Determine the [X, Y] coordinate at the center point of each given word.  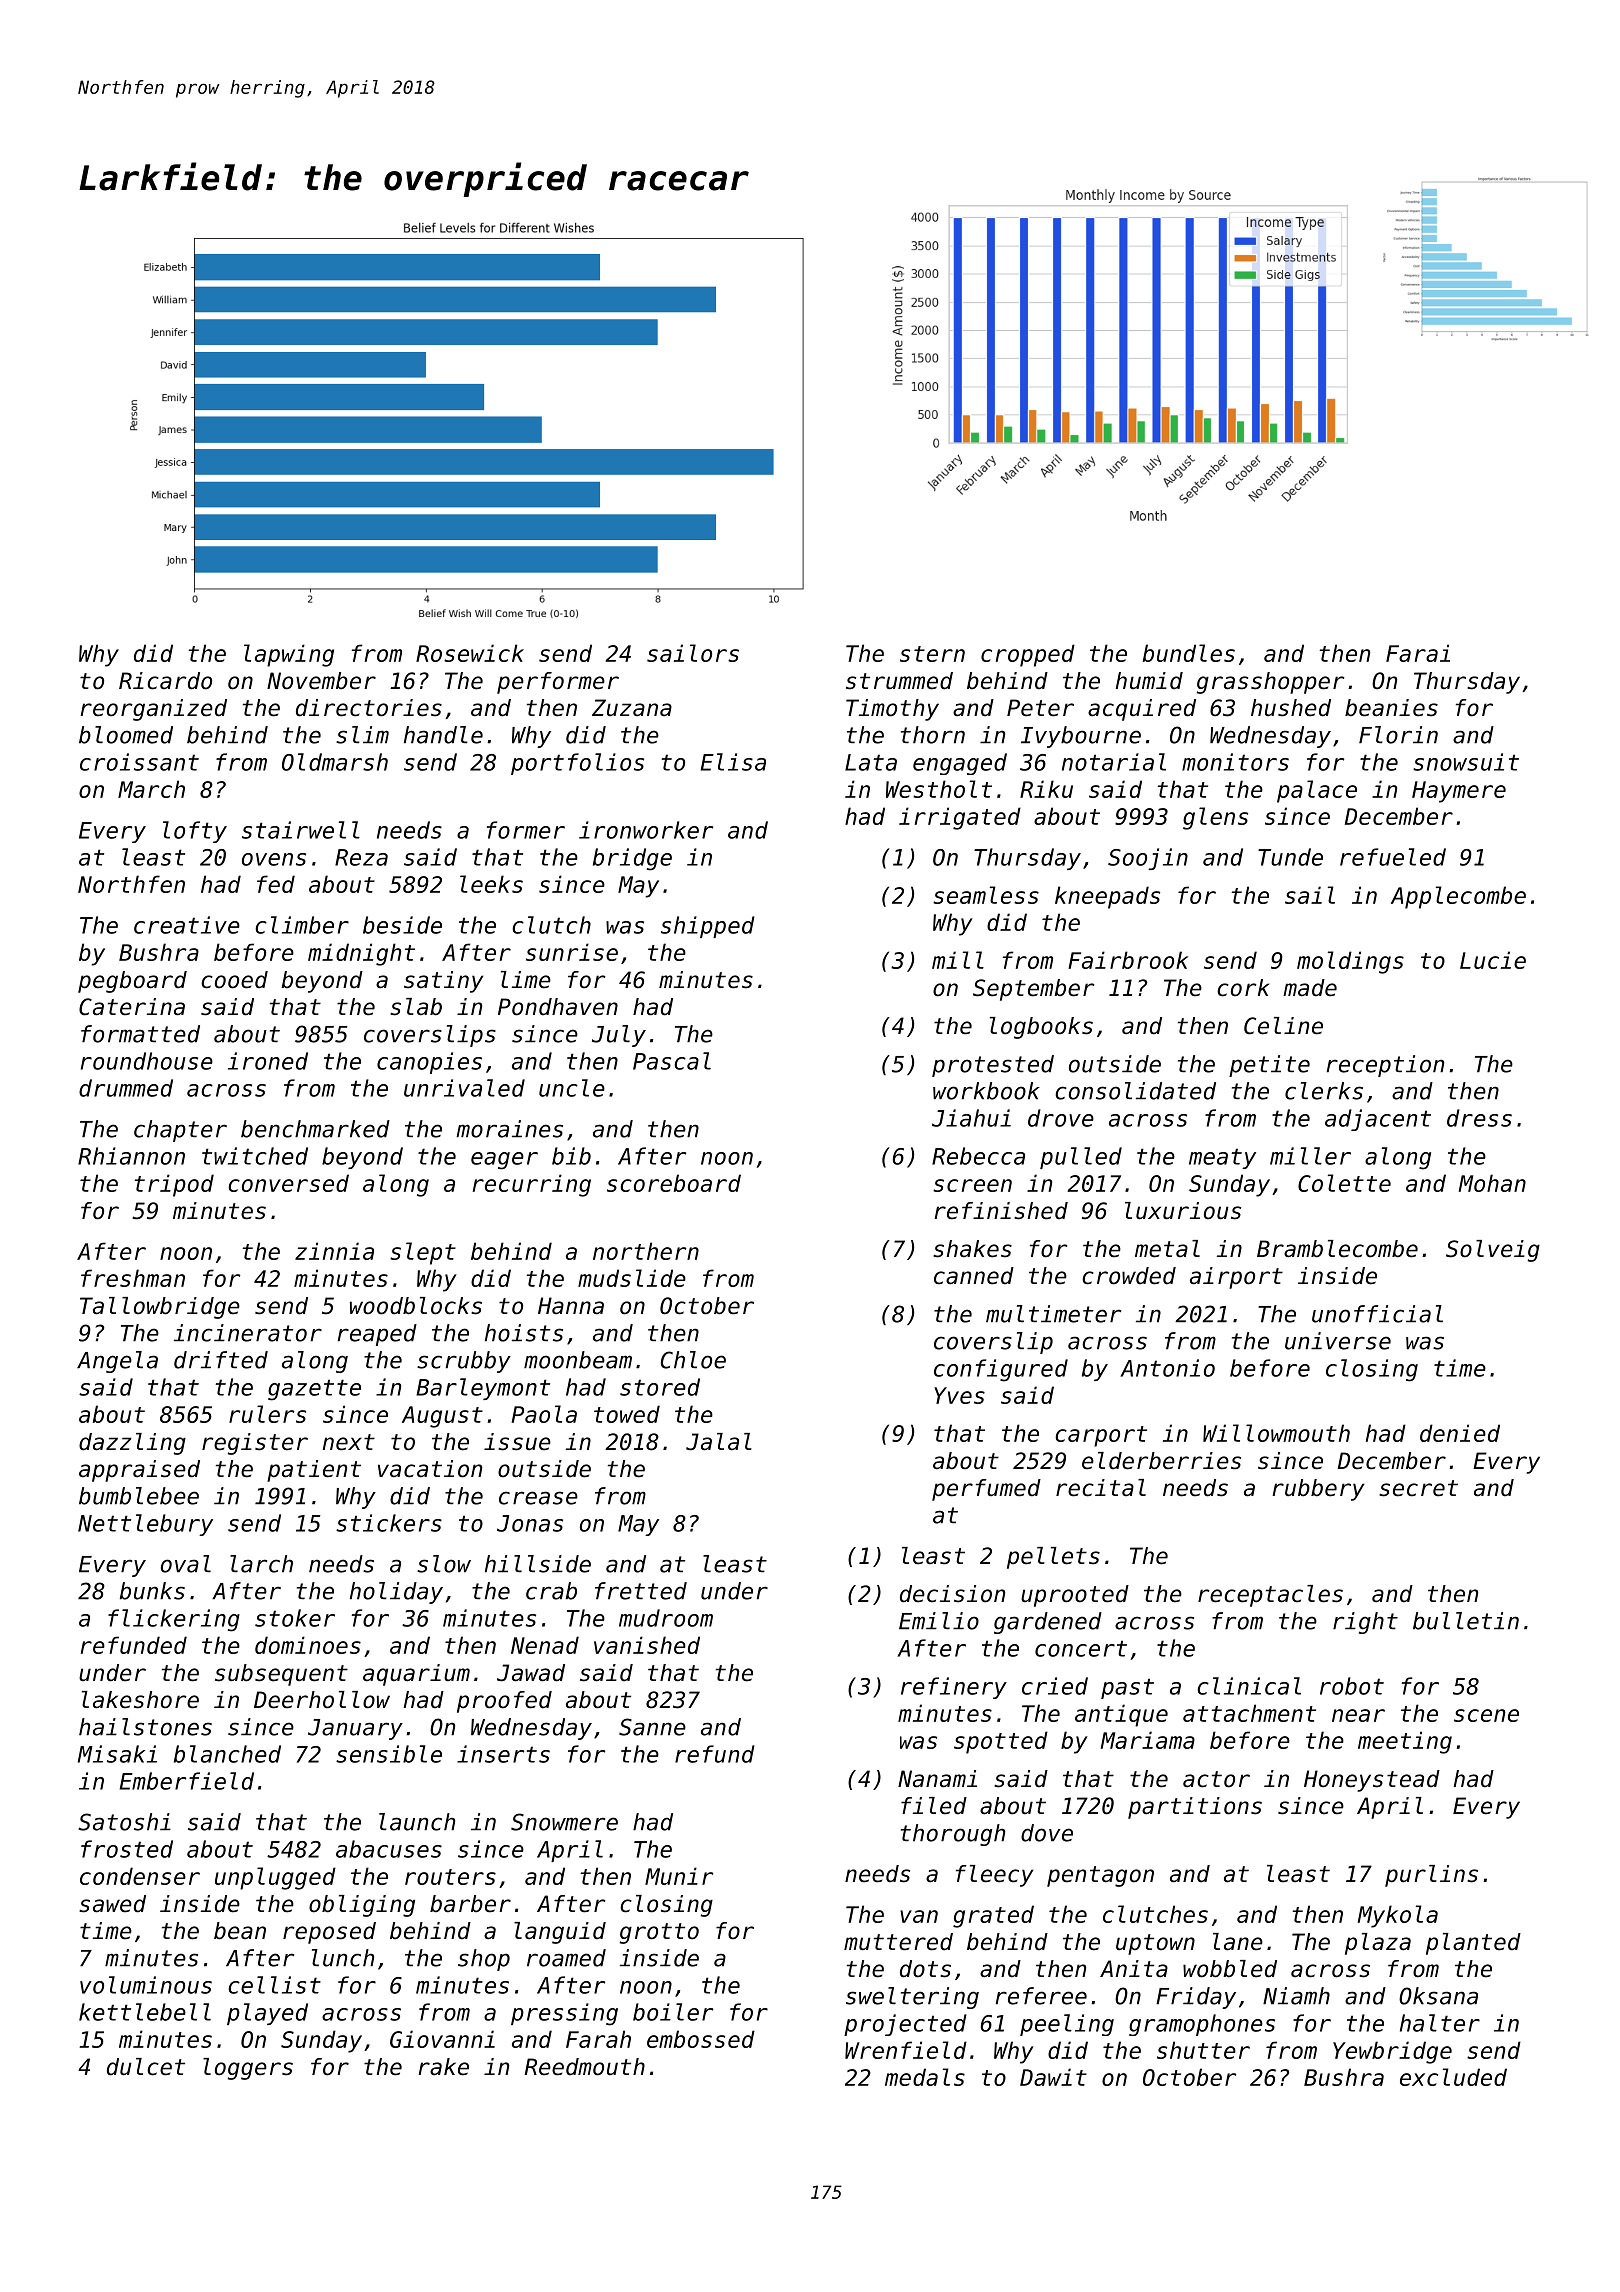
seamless [986, 895]
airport [1236, 1278]
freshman [133, 1278]
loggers [248, 2069]
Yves [959, 1395]
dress [1479, 1118]
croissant [139, 762]
